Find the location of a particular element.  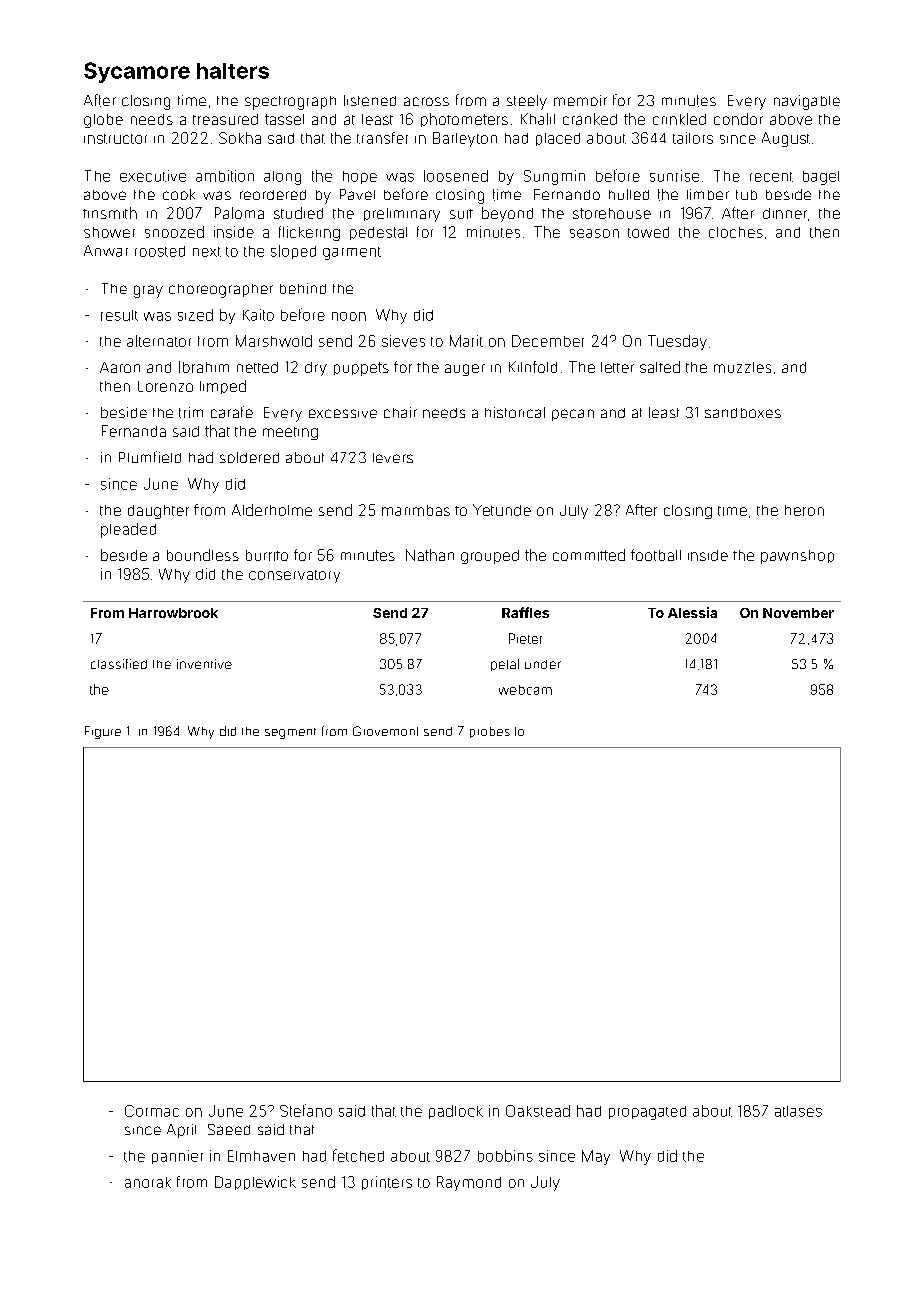

Grovemont is located at coordinates (385, 731).
